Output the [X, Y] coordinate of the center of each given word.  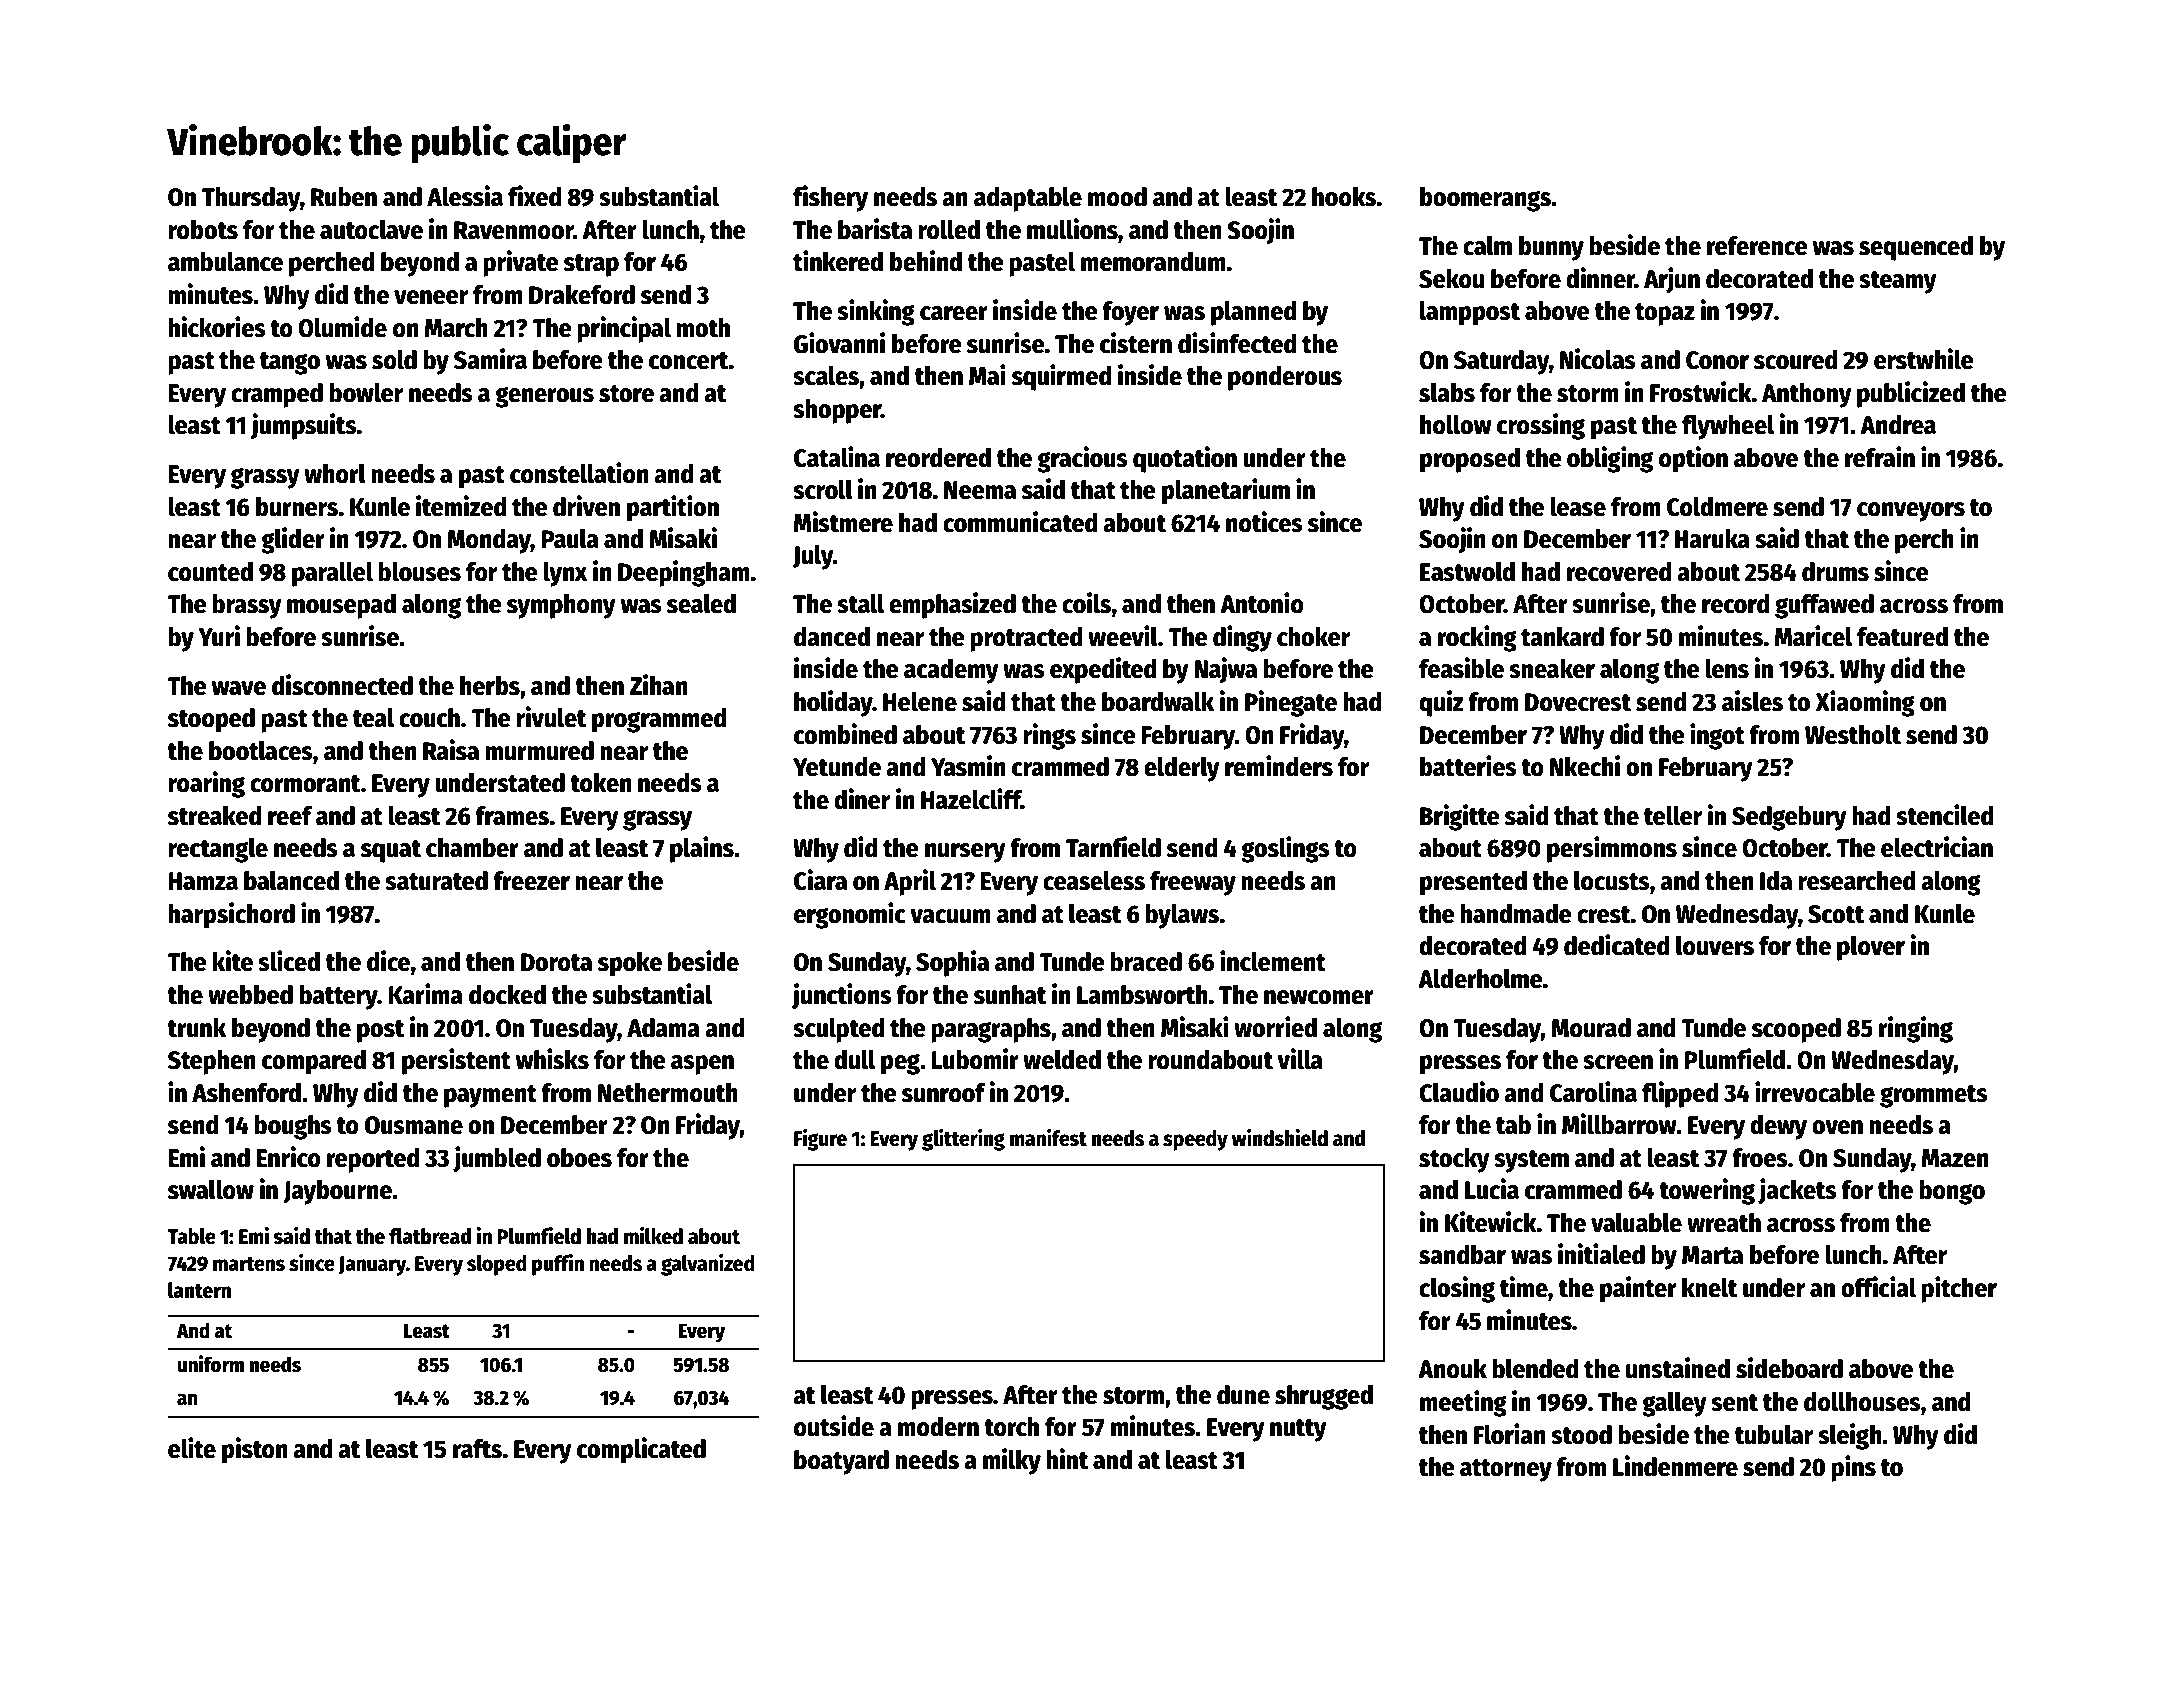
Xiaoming [1865, 703]
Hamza [203, 881]
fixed [534, 196]
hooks [1344, 197]
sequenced [1916, 248]
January [372, 1266]
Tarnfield [1113, 847]
